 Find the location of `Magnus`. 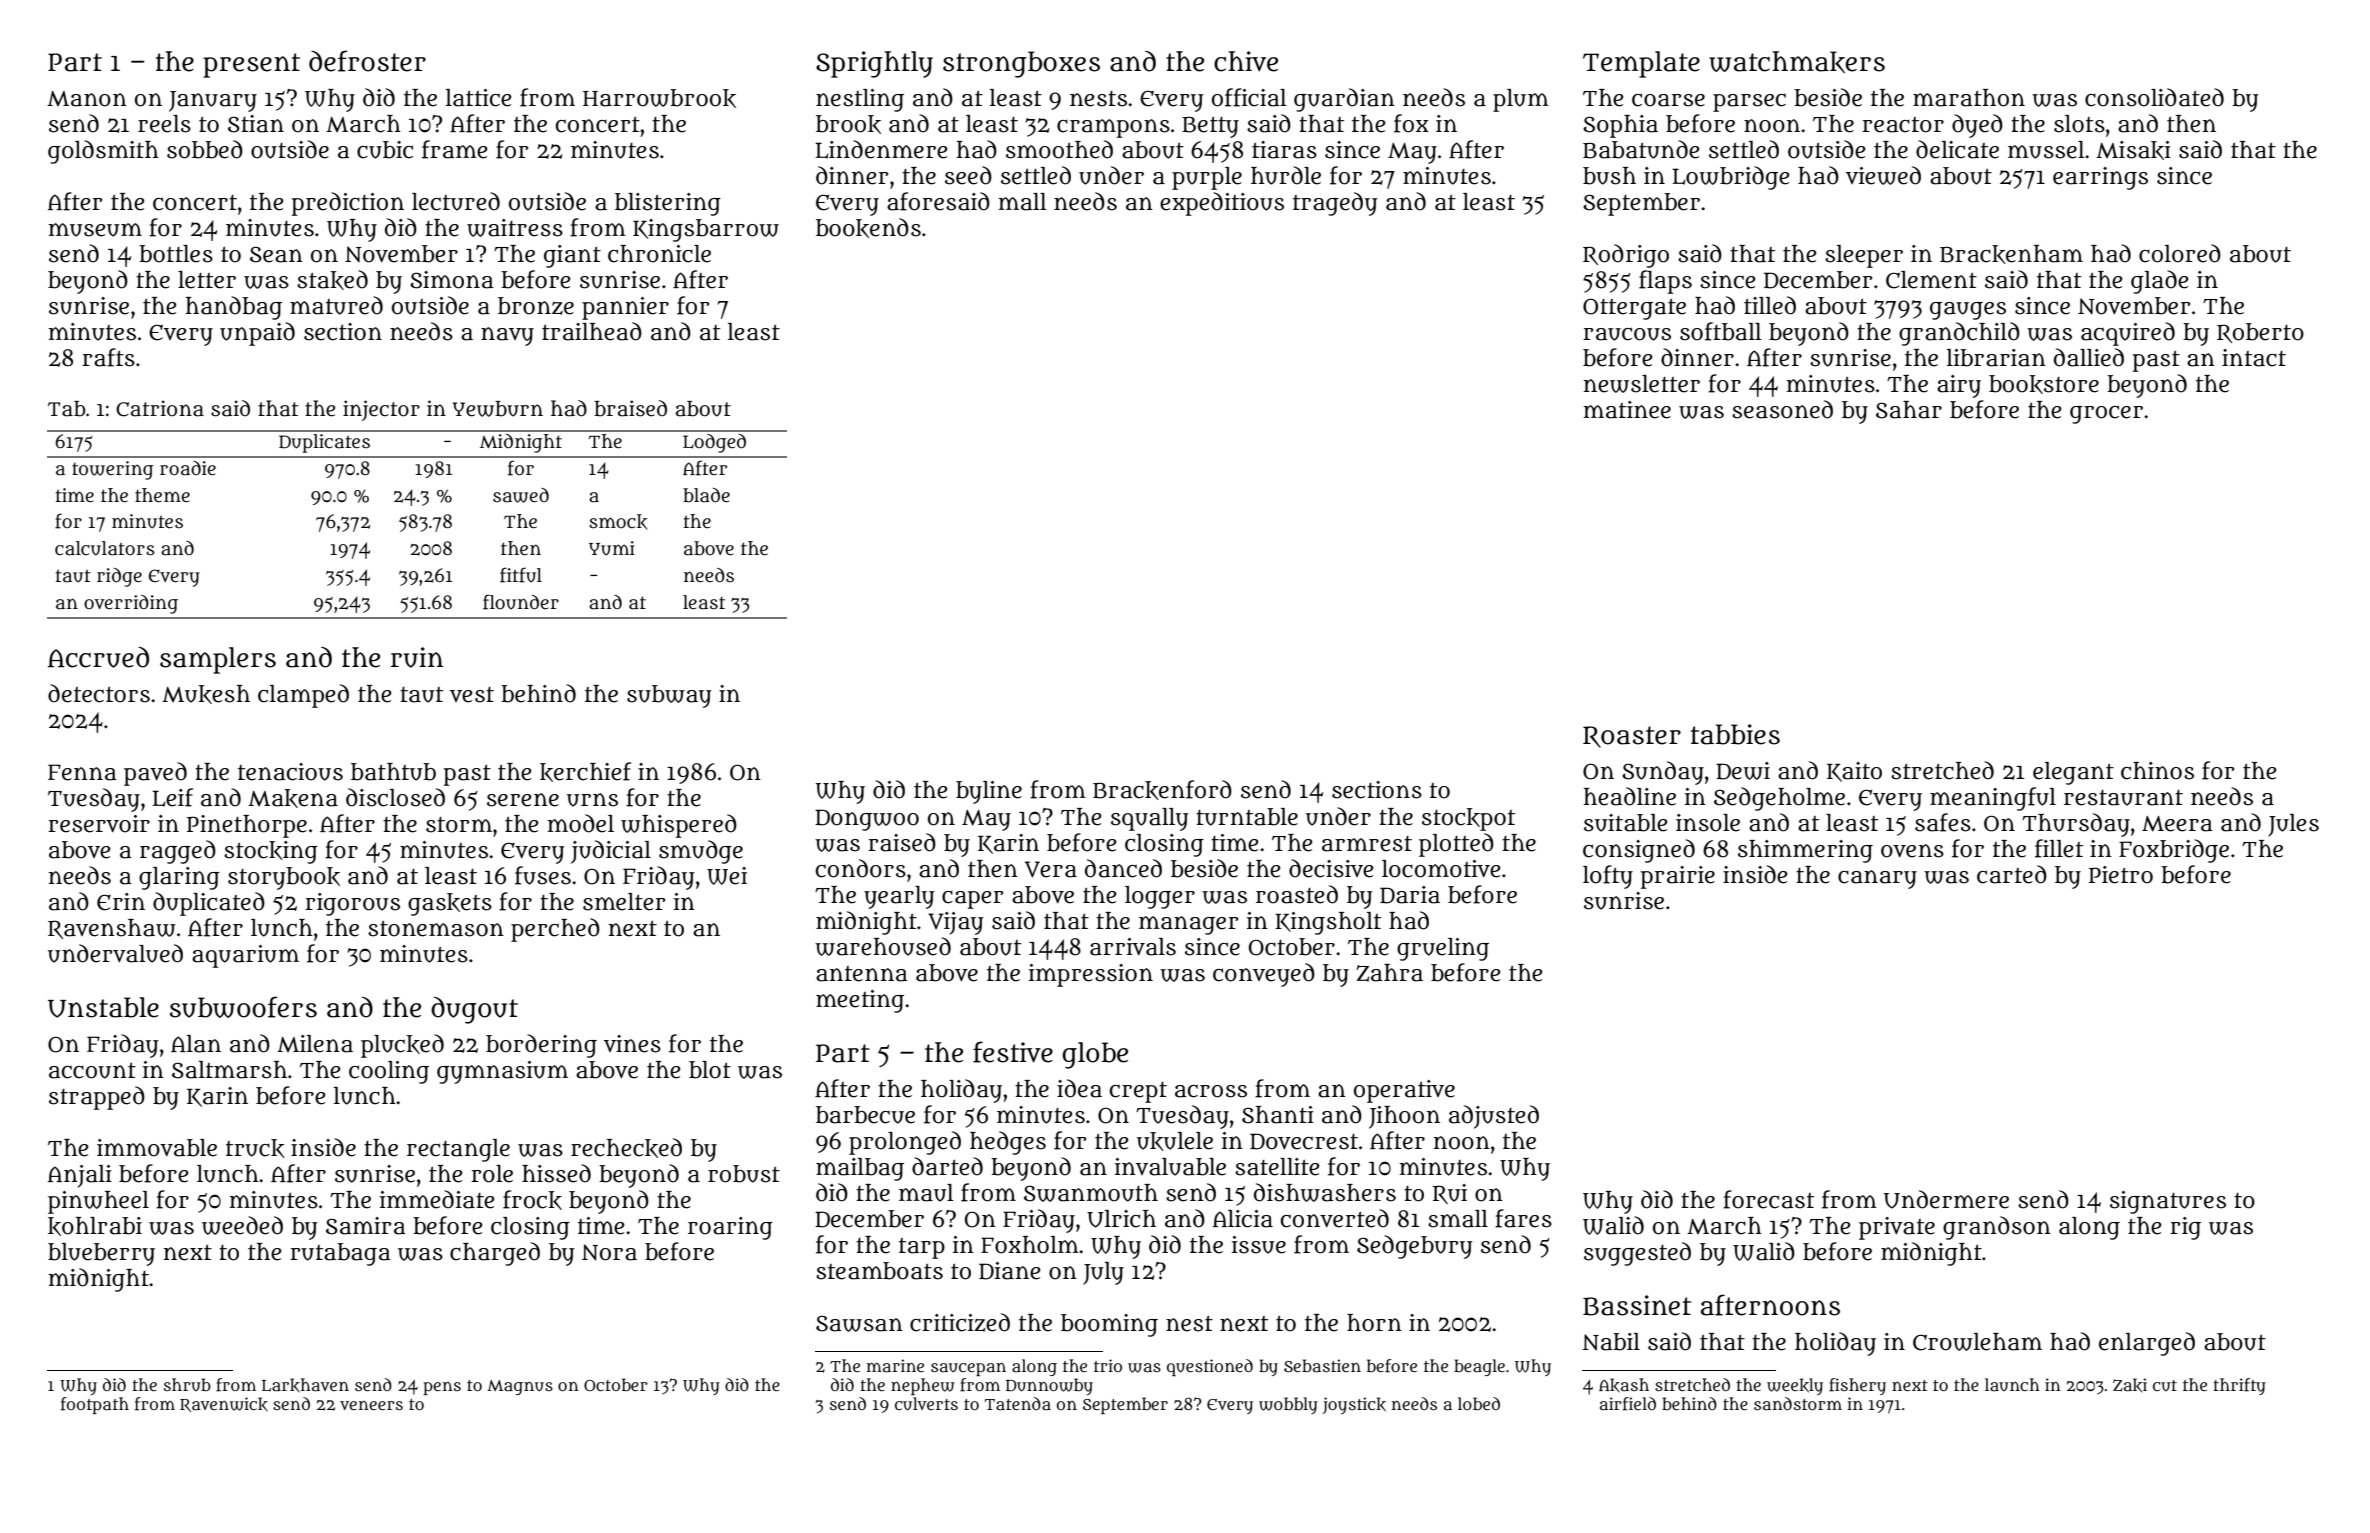

Magnus is located at coordinates (520, 1387).
